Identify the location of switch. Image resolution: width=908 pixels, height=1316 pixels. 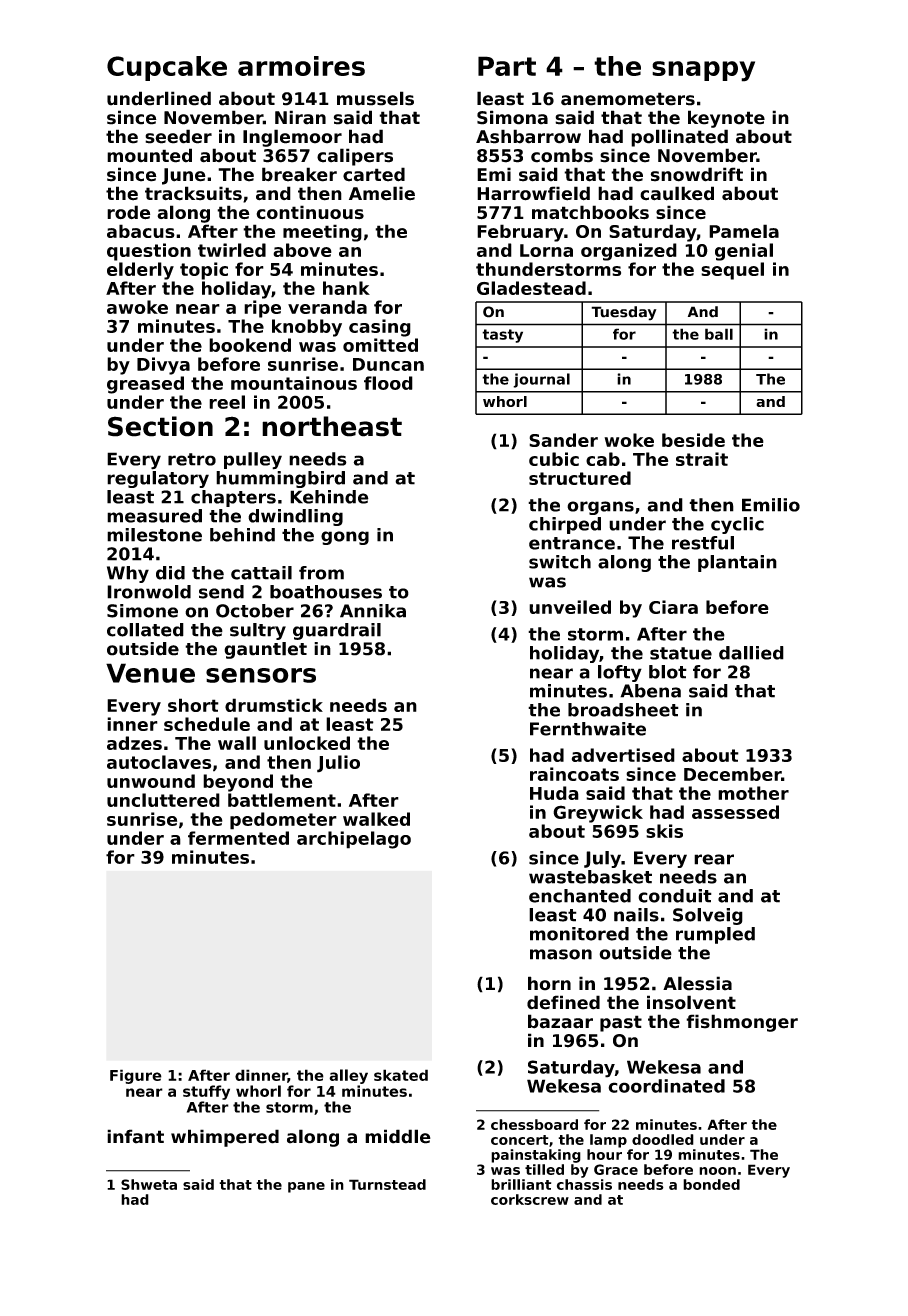
(560, 562).
